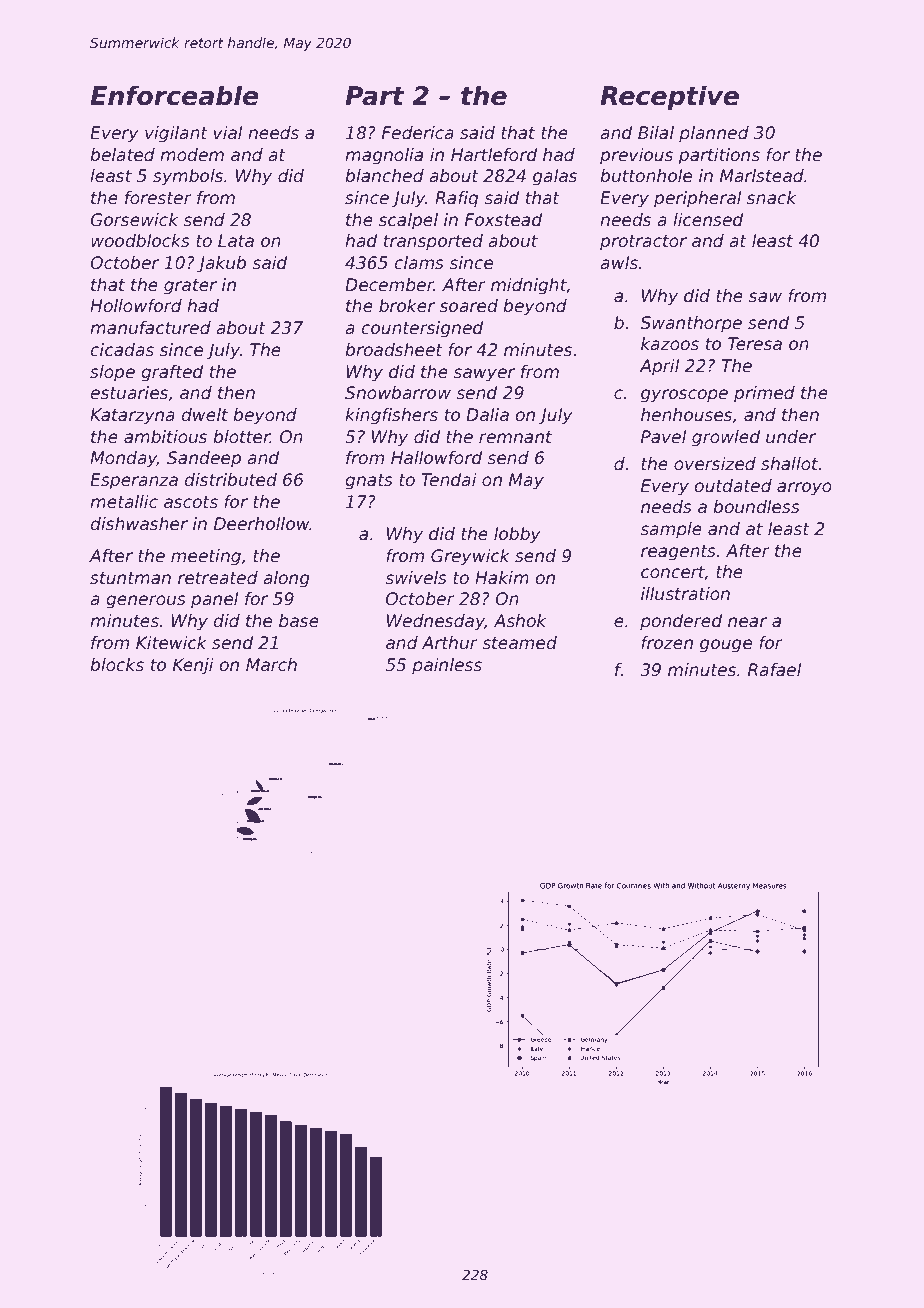  I want to click on buttonhole, so click(646, 176).
